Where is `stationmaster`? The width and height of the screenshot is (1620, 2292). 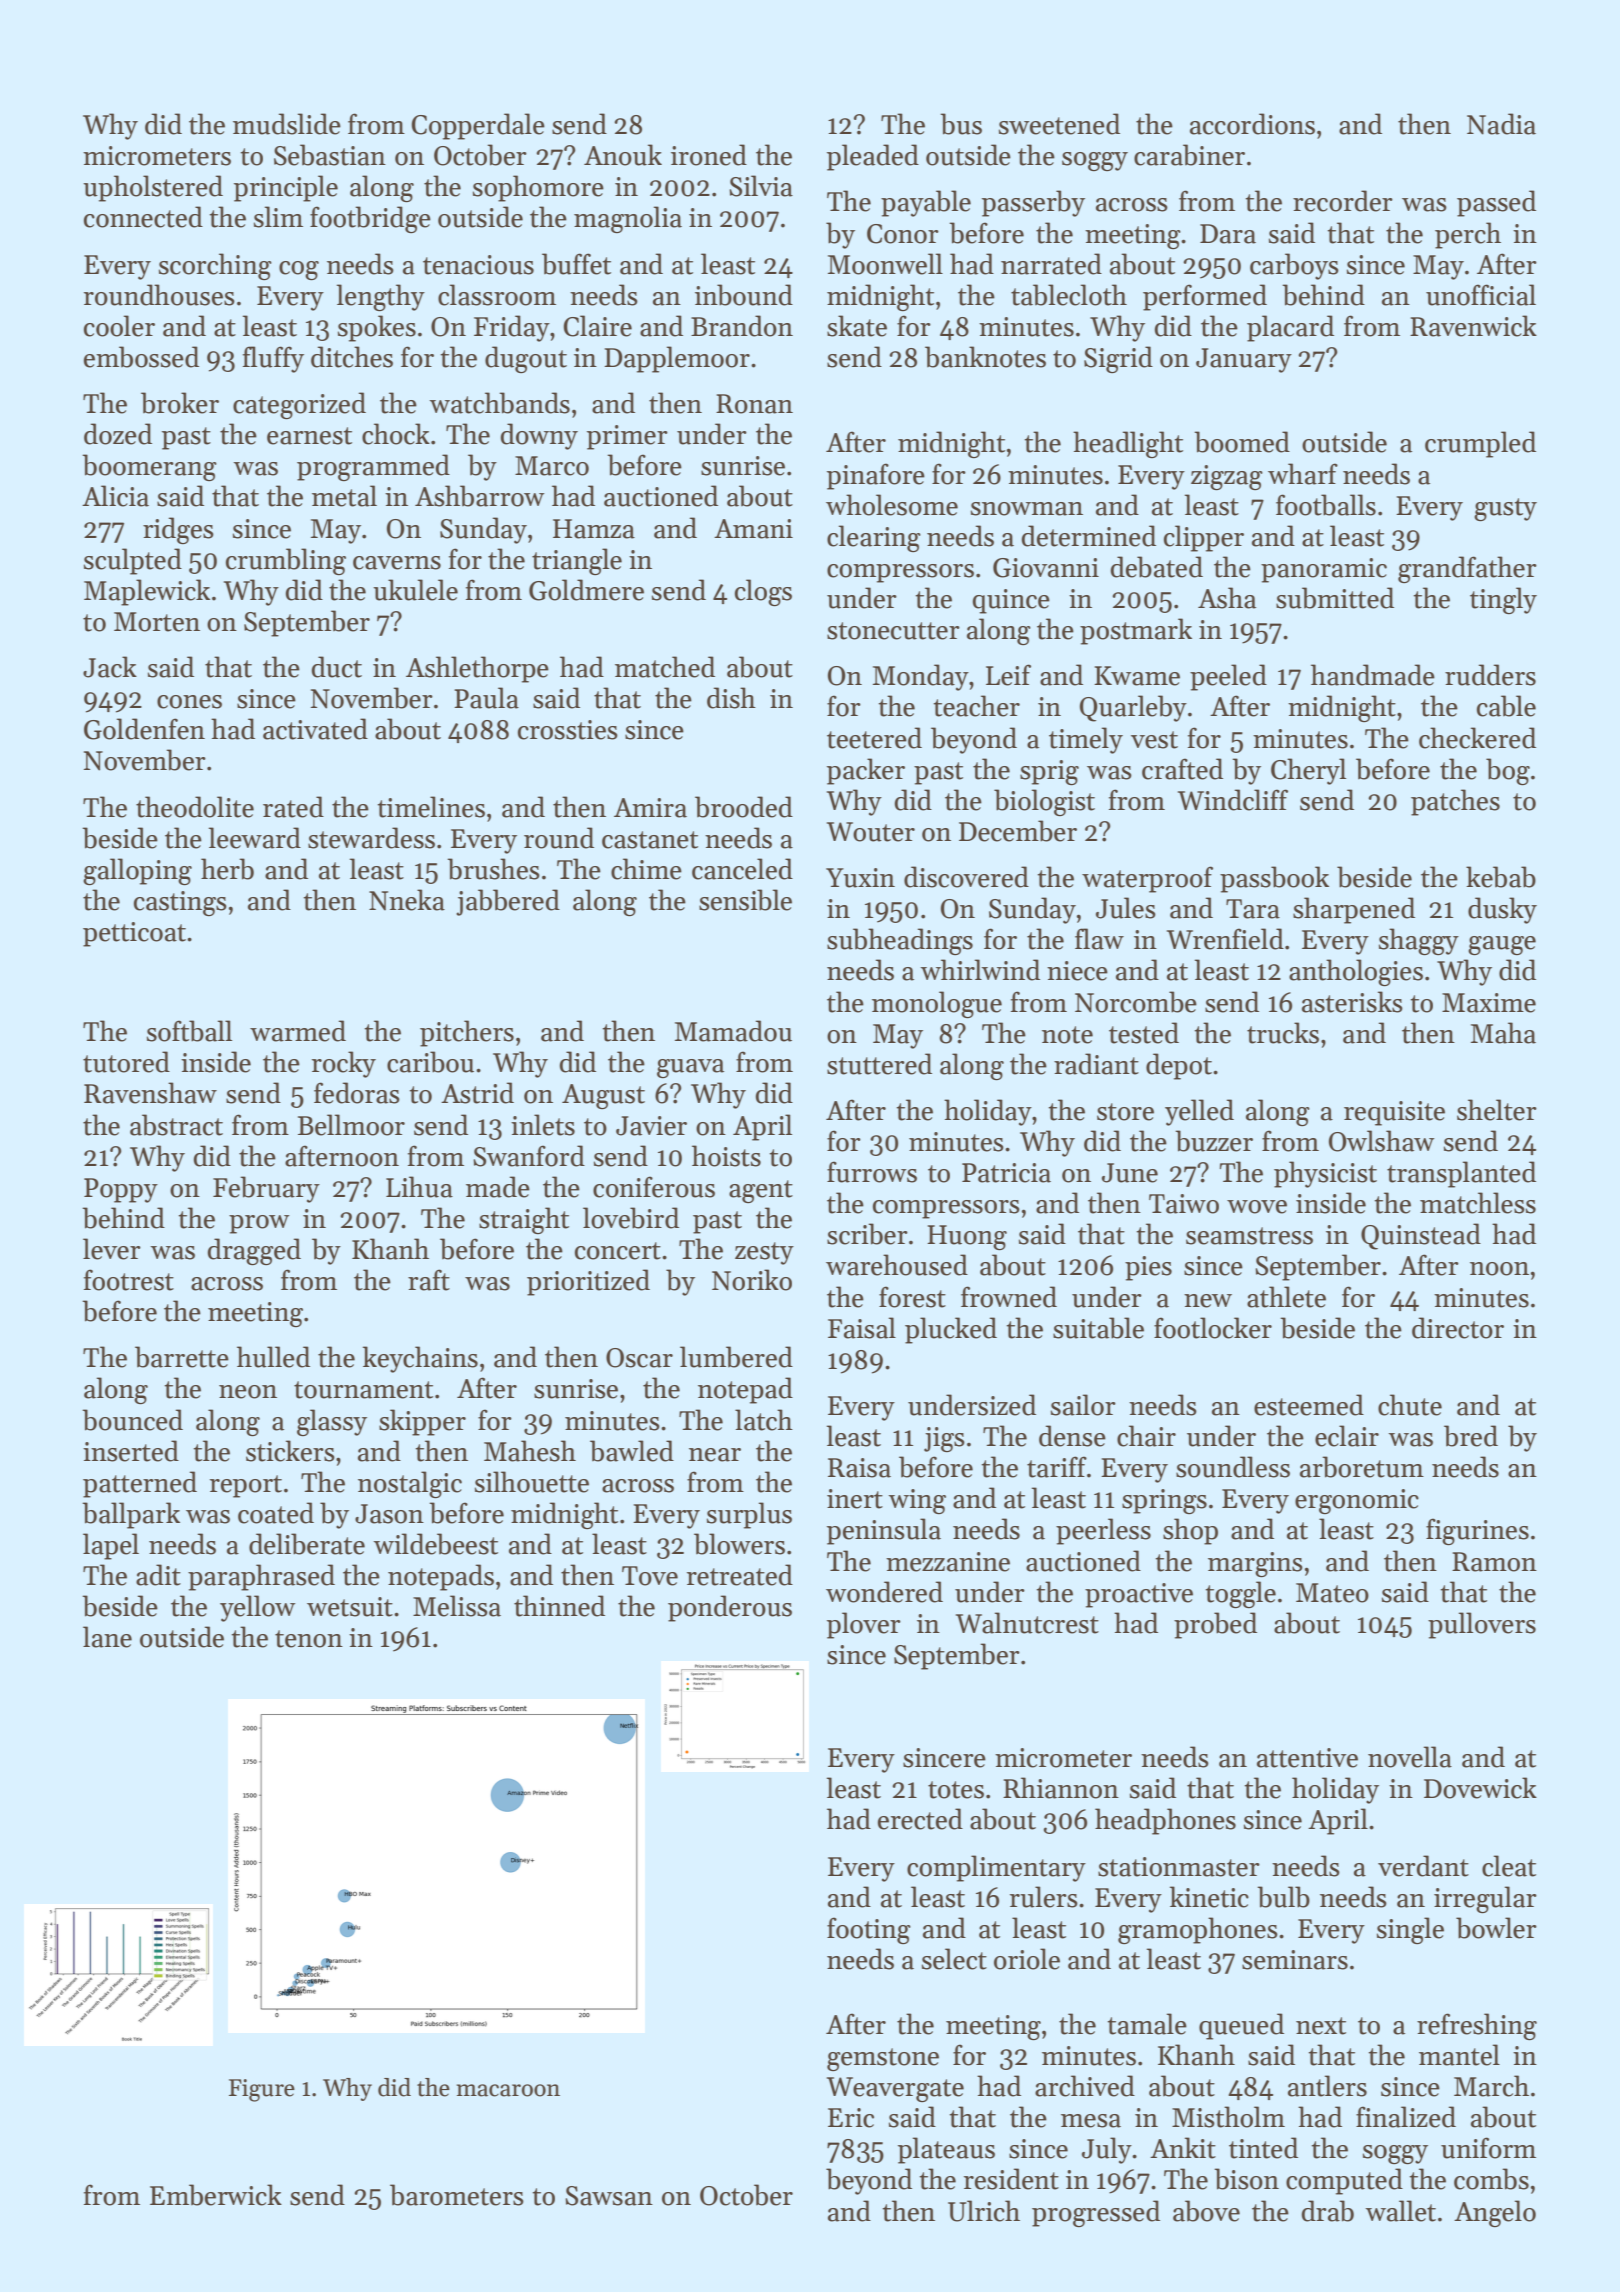 stationmaster is located at coordinates (1179, 1867).
